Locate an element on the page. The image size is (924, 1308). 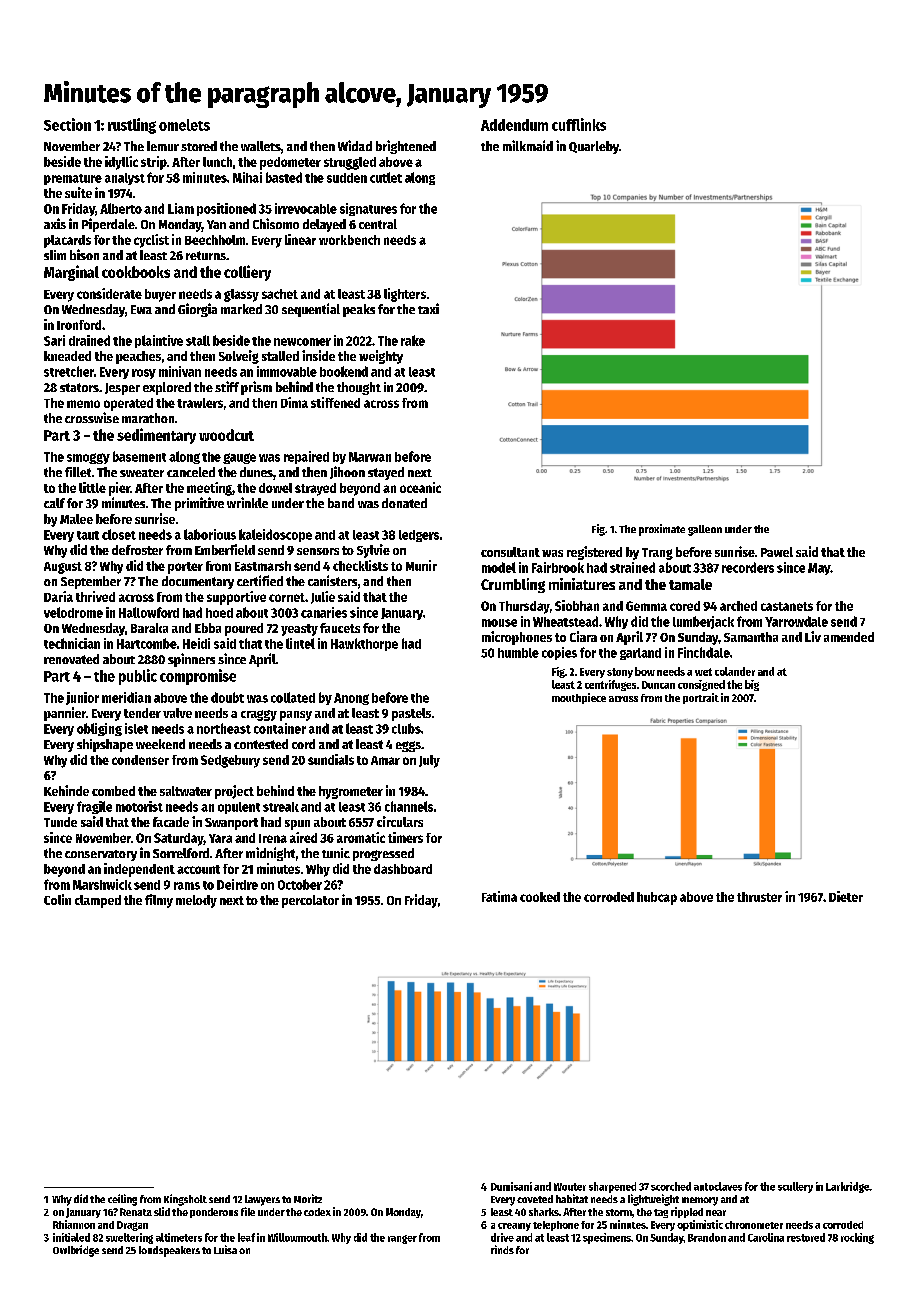
cufflinks is located at coordinates (579, 124).
